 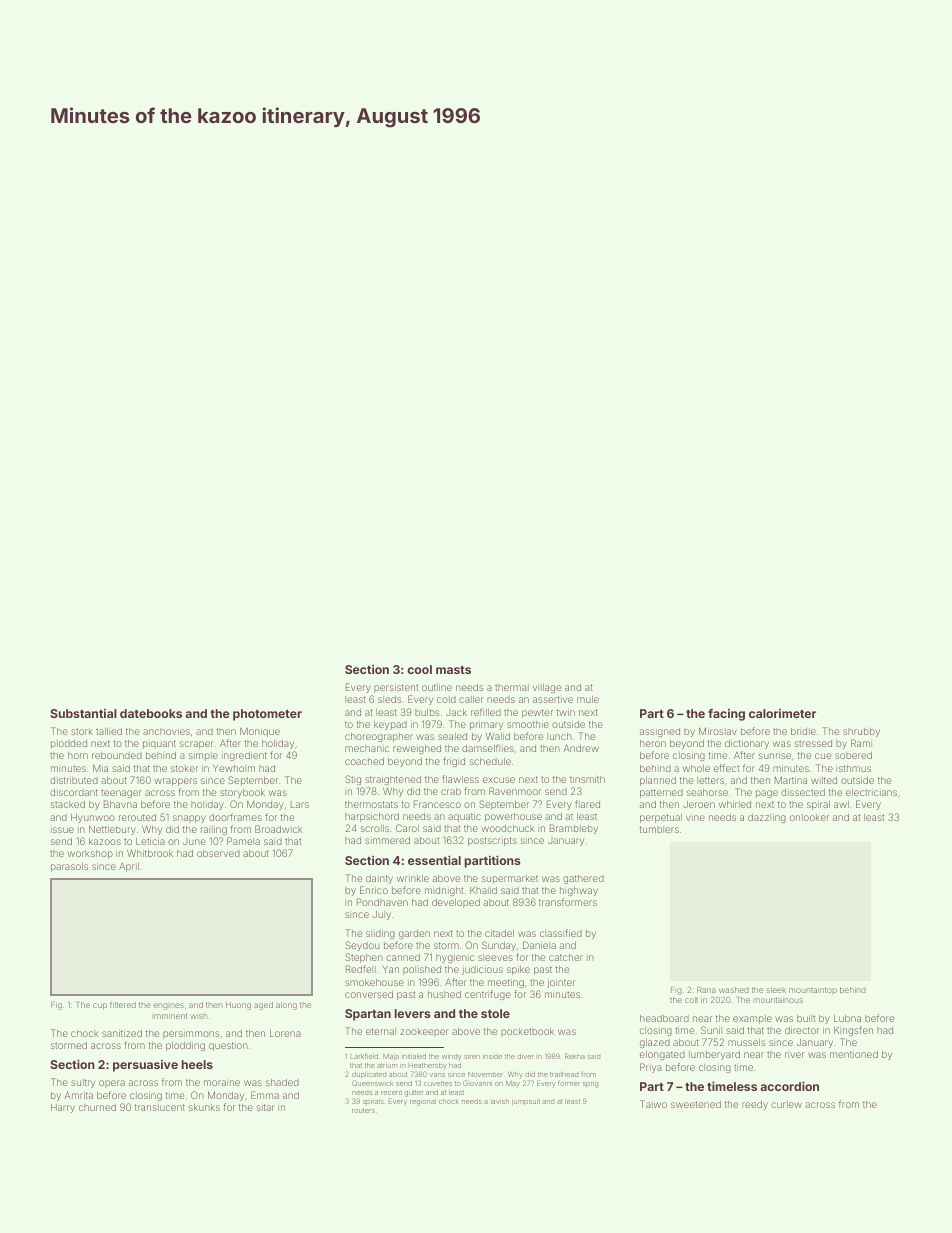 I want to click on masts, so click(x=453, y=670).
